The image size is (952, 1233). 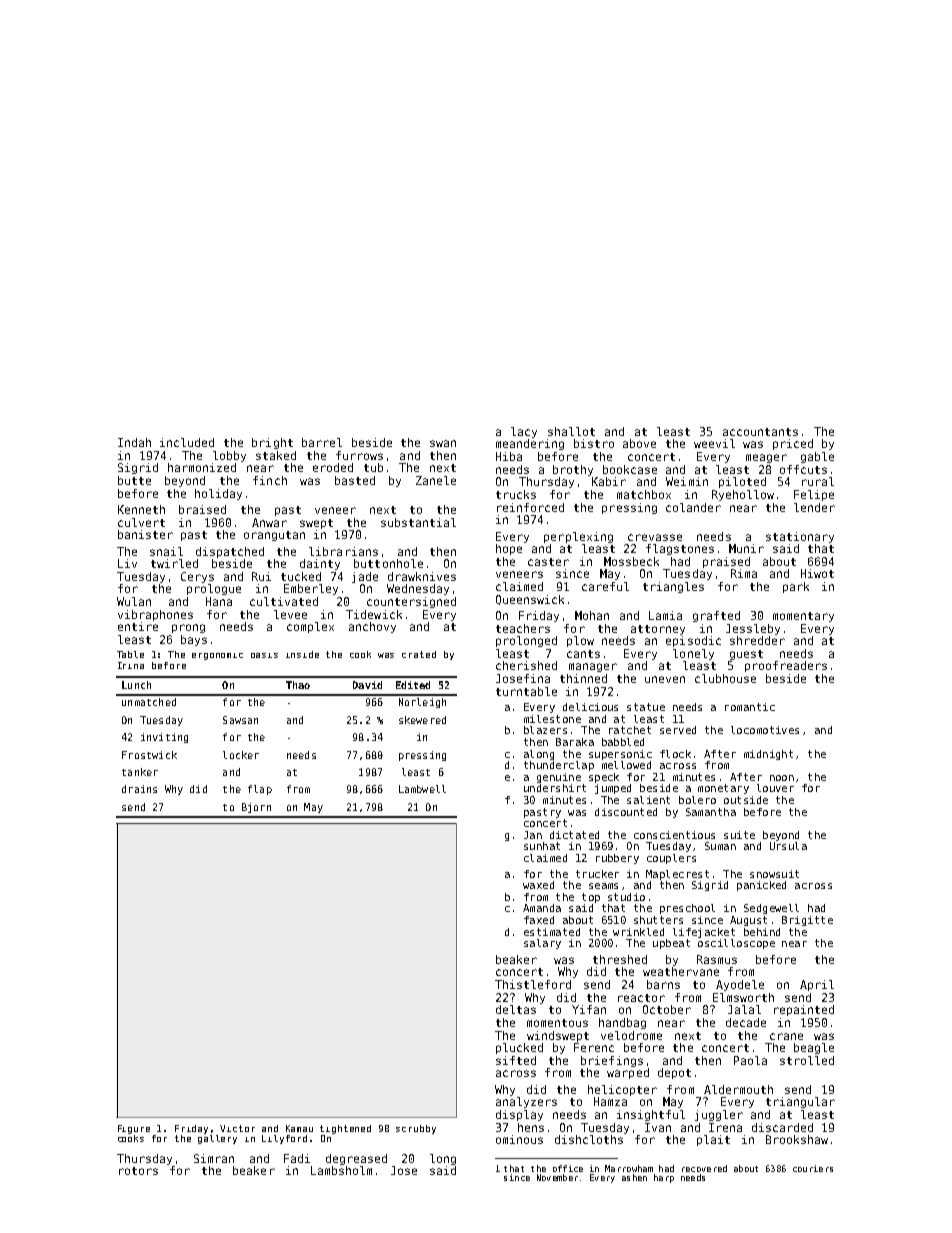 I want to click on Brigitte, so click(x=807, y=921).
